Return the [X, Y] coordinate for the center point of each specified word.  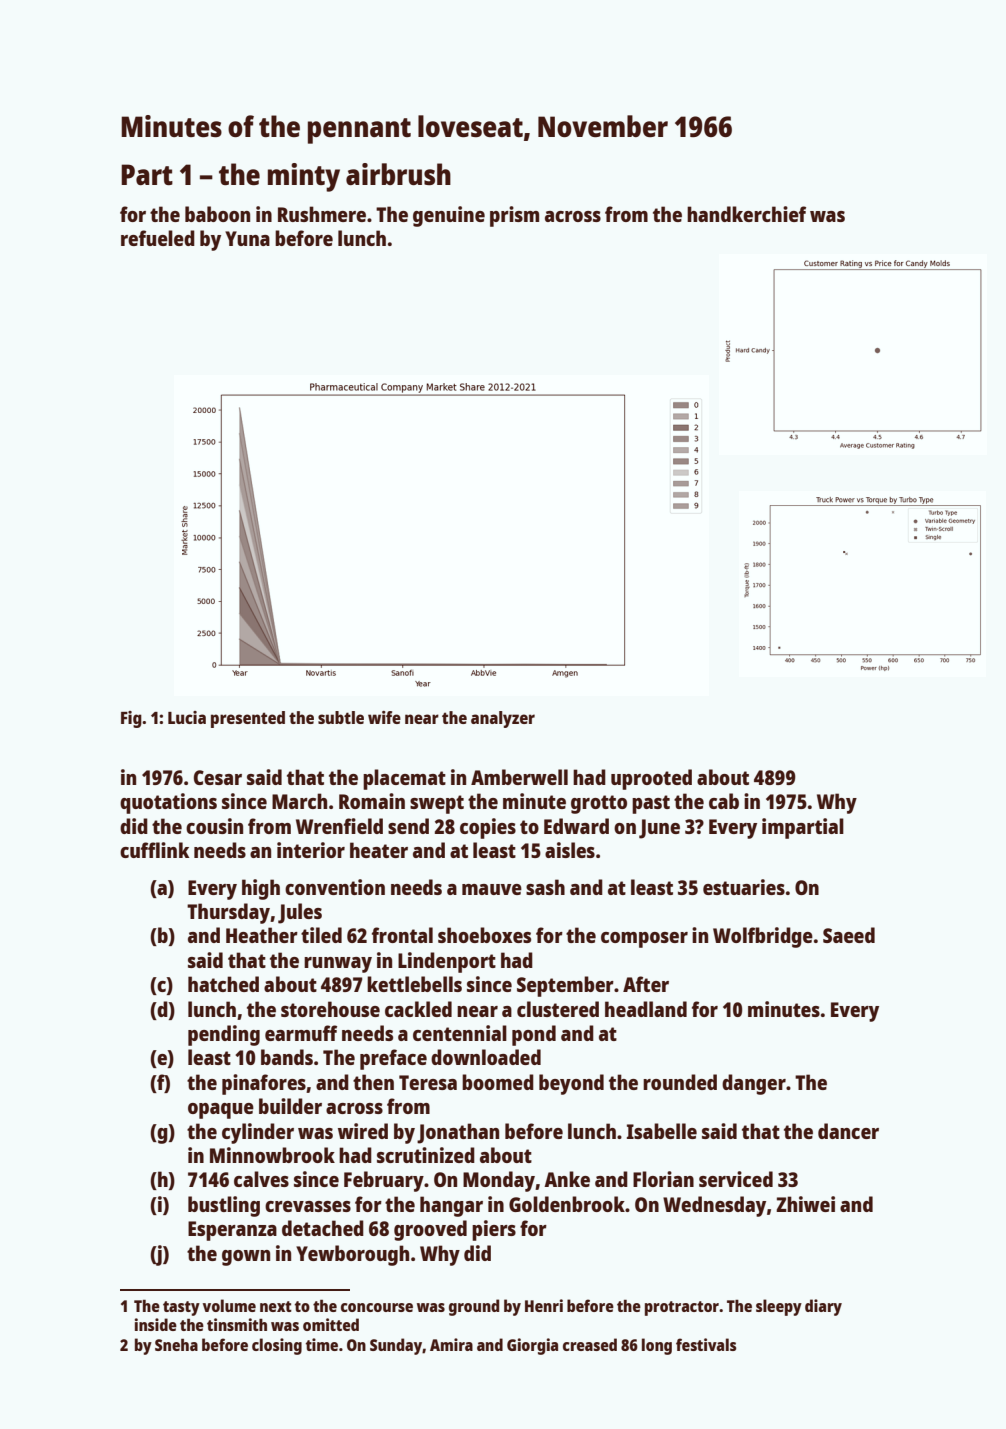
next [276, 1306]
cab [724, 801]
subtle [341, 717]
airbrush [398, 174]
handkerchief [746, 214]
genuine [449, 216]
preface [393, 1059]
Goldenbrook [567, 1204]
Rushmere [322, 214]
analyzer [503, 719]
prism [514, 216]
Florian [663, 1179]
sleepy [779, 1307]
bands [287, 1057]
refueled [158, 238]
